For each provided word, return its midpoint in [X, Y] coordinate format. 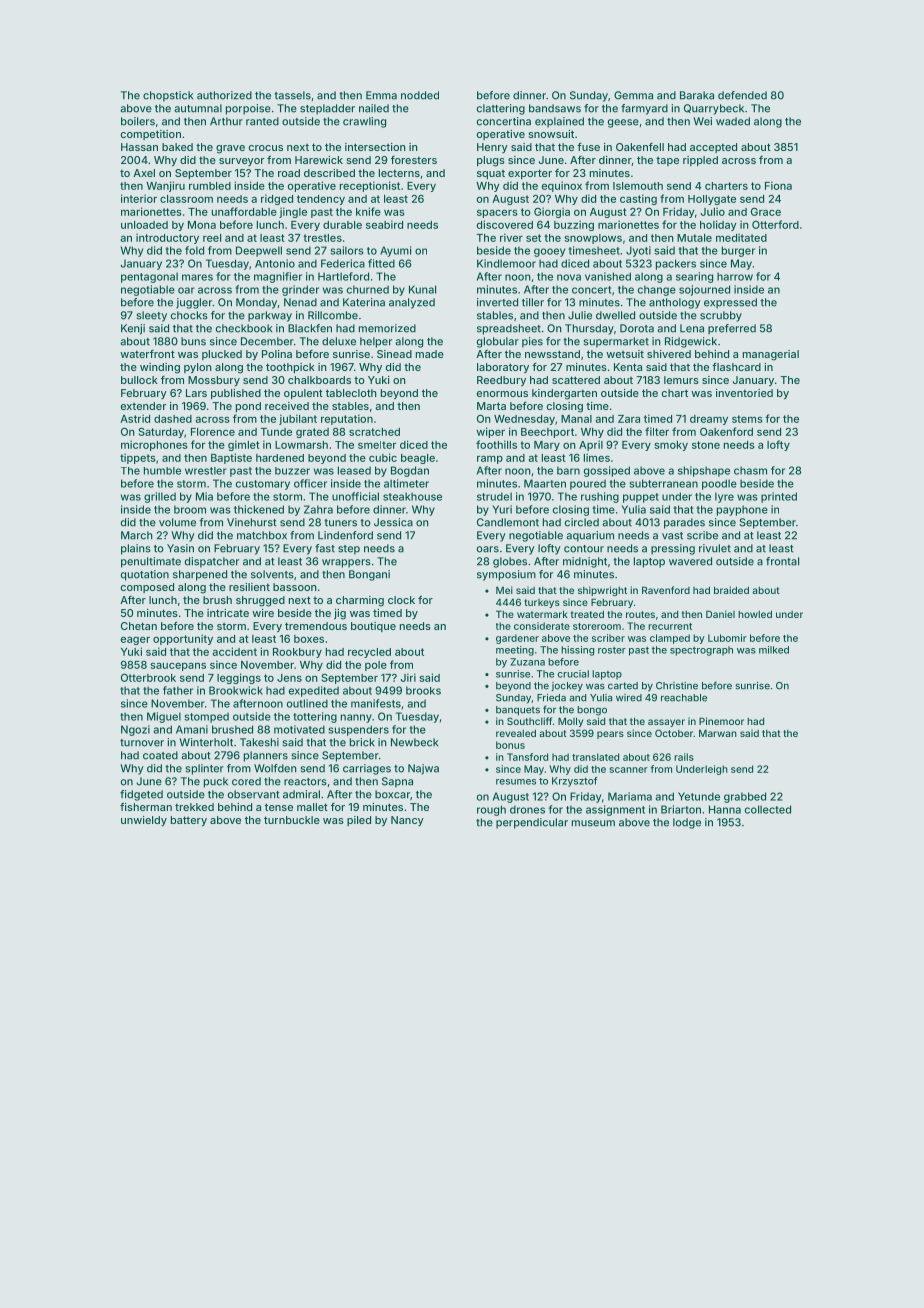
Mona [202, 225]
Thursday [589, 329]
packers [676, 264]
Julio [712, 211]
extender [143, 406]
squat [491, 174]
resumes [516, 782]
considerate [542, 626]
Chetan [139, 626]
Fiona [778, 185]
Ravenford [666, 590]
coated [160, 755]
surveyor [241, 162]
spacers [497, 214]
